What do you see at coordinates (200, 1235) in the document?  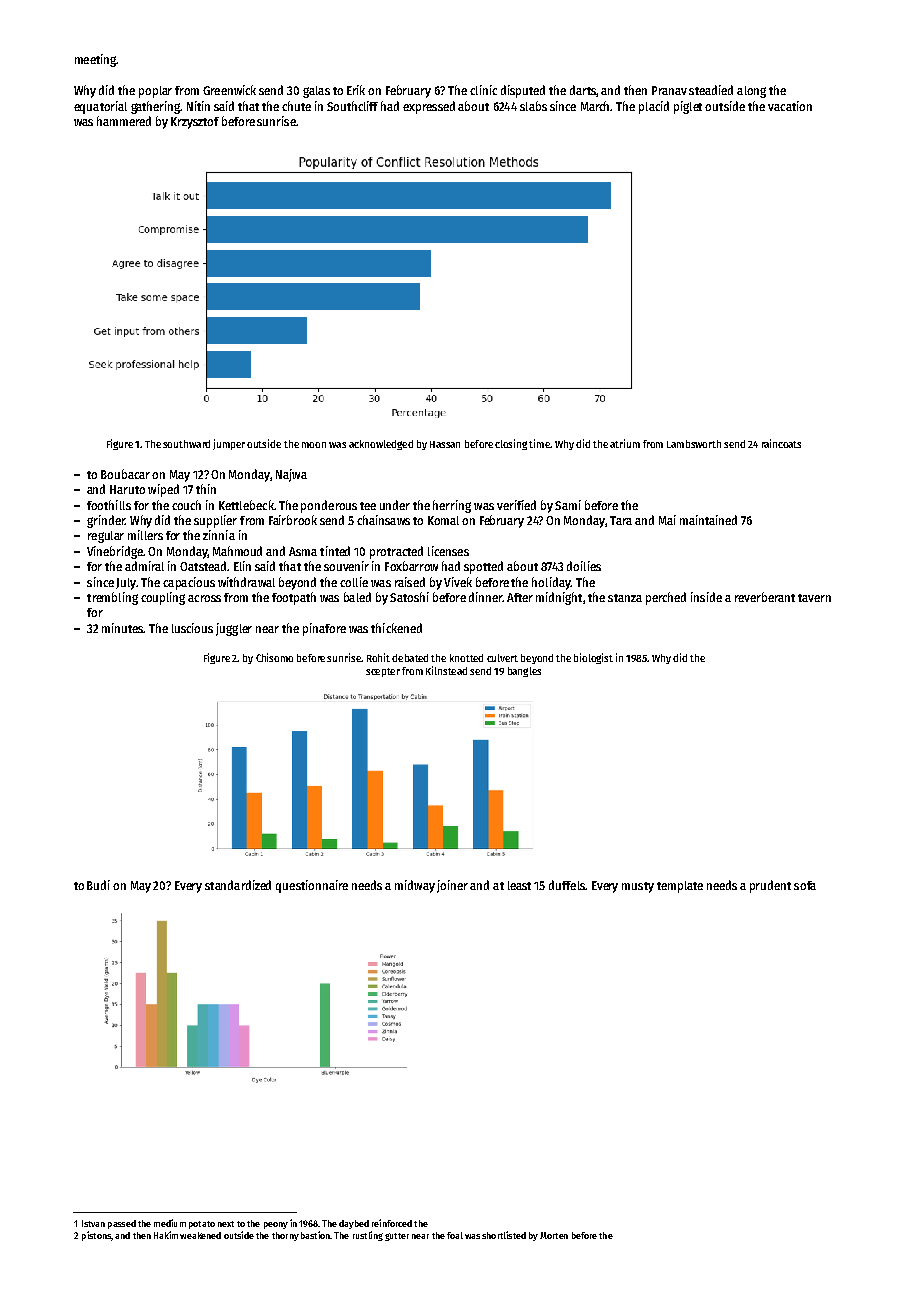 I see `weakened` at bounding box center [200, 1235].
